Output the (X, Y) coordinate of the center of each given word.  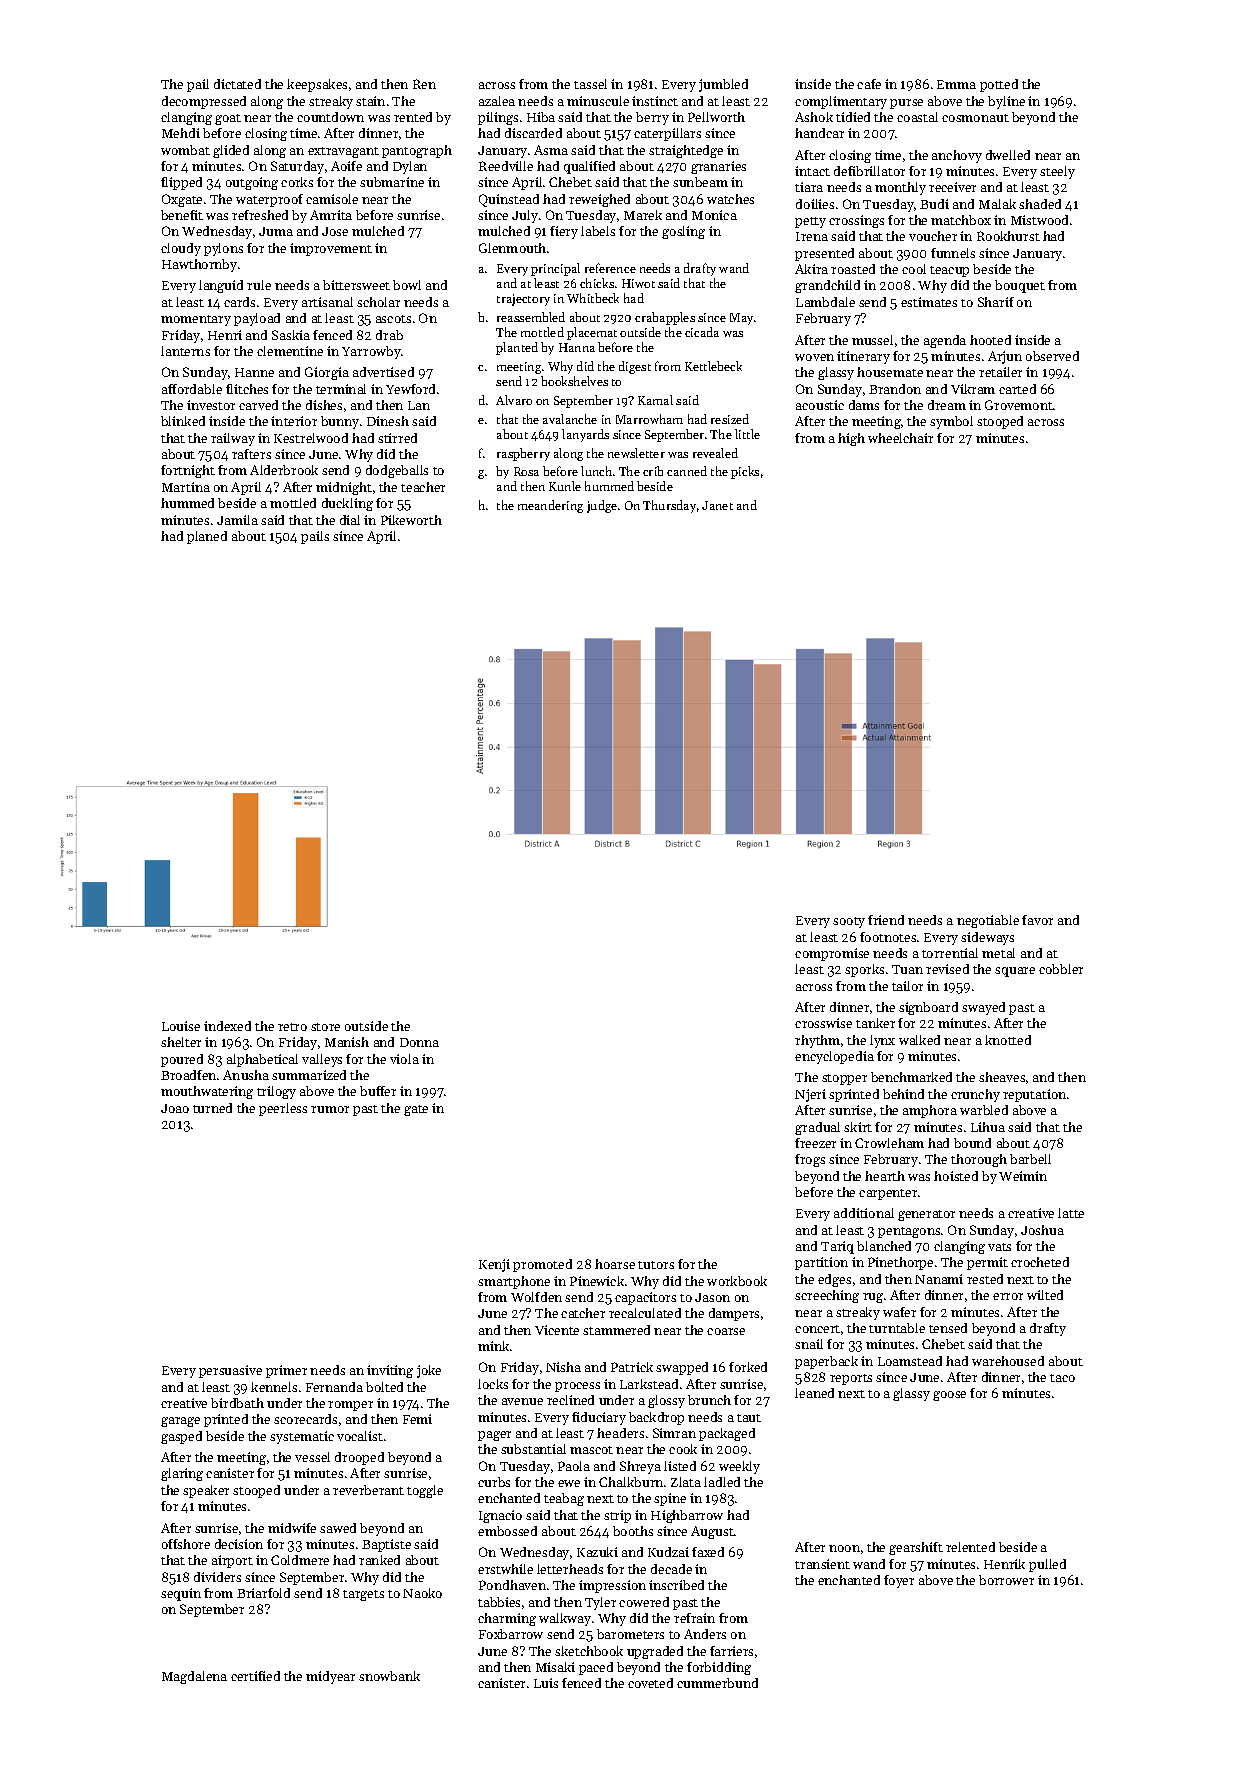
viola (404, 1059)
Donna (419, 1042)
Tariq (837, 1247)
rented (413, 117)
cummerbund (717, 1683)
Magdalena (194, 1677)
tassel (590, 84)
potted (999, 85)
